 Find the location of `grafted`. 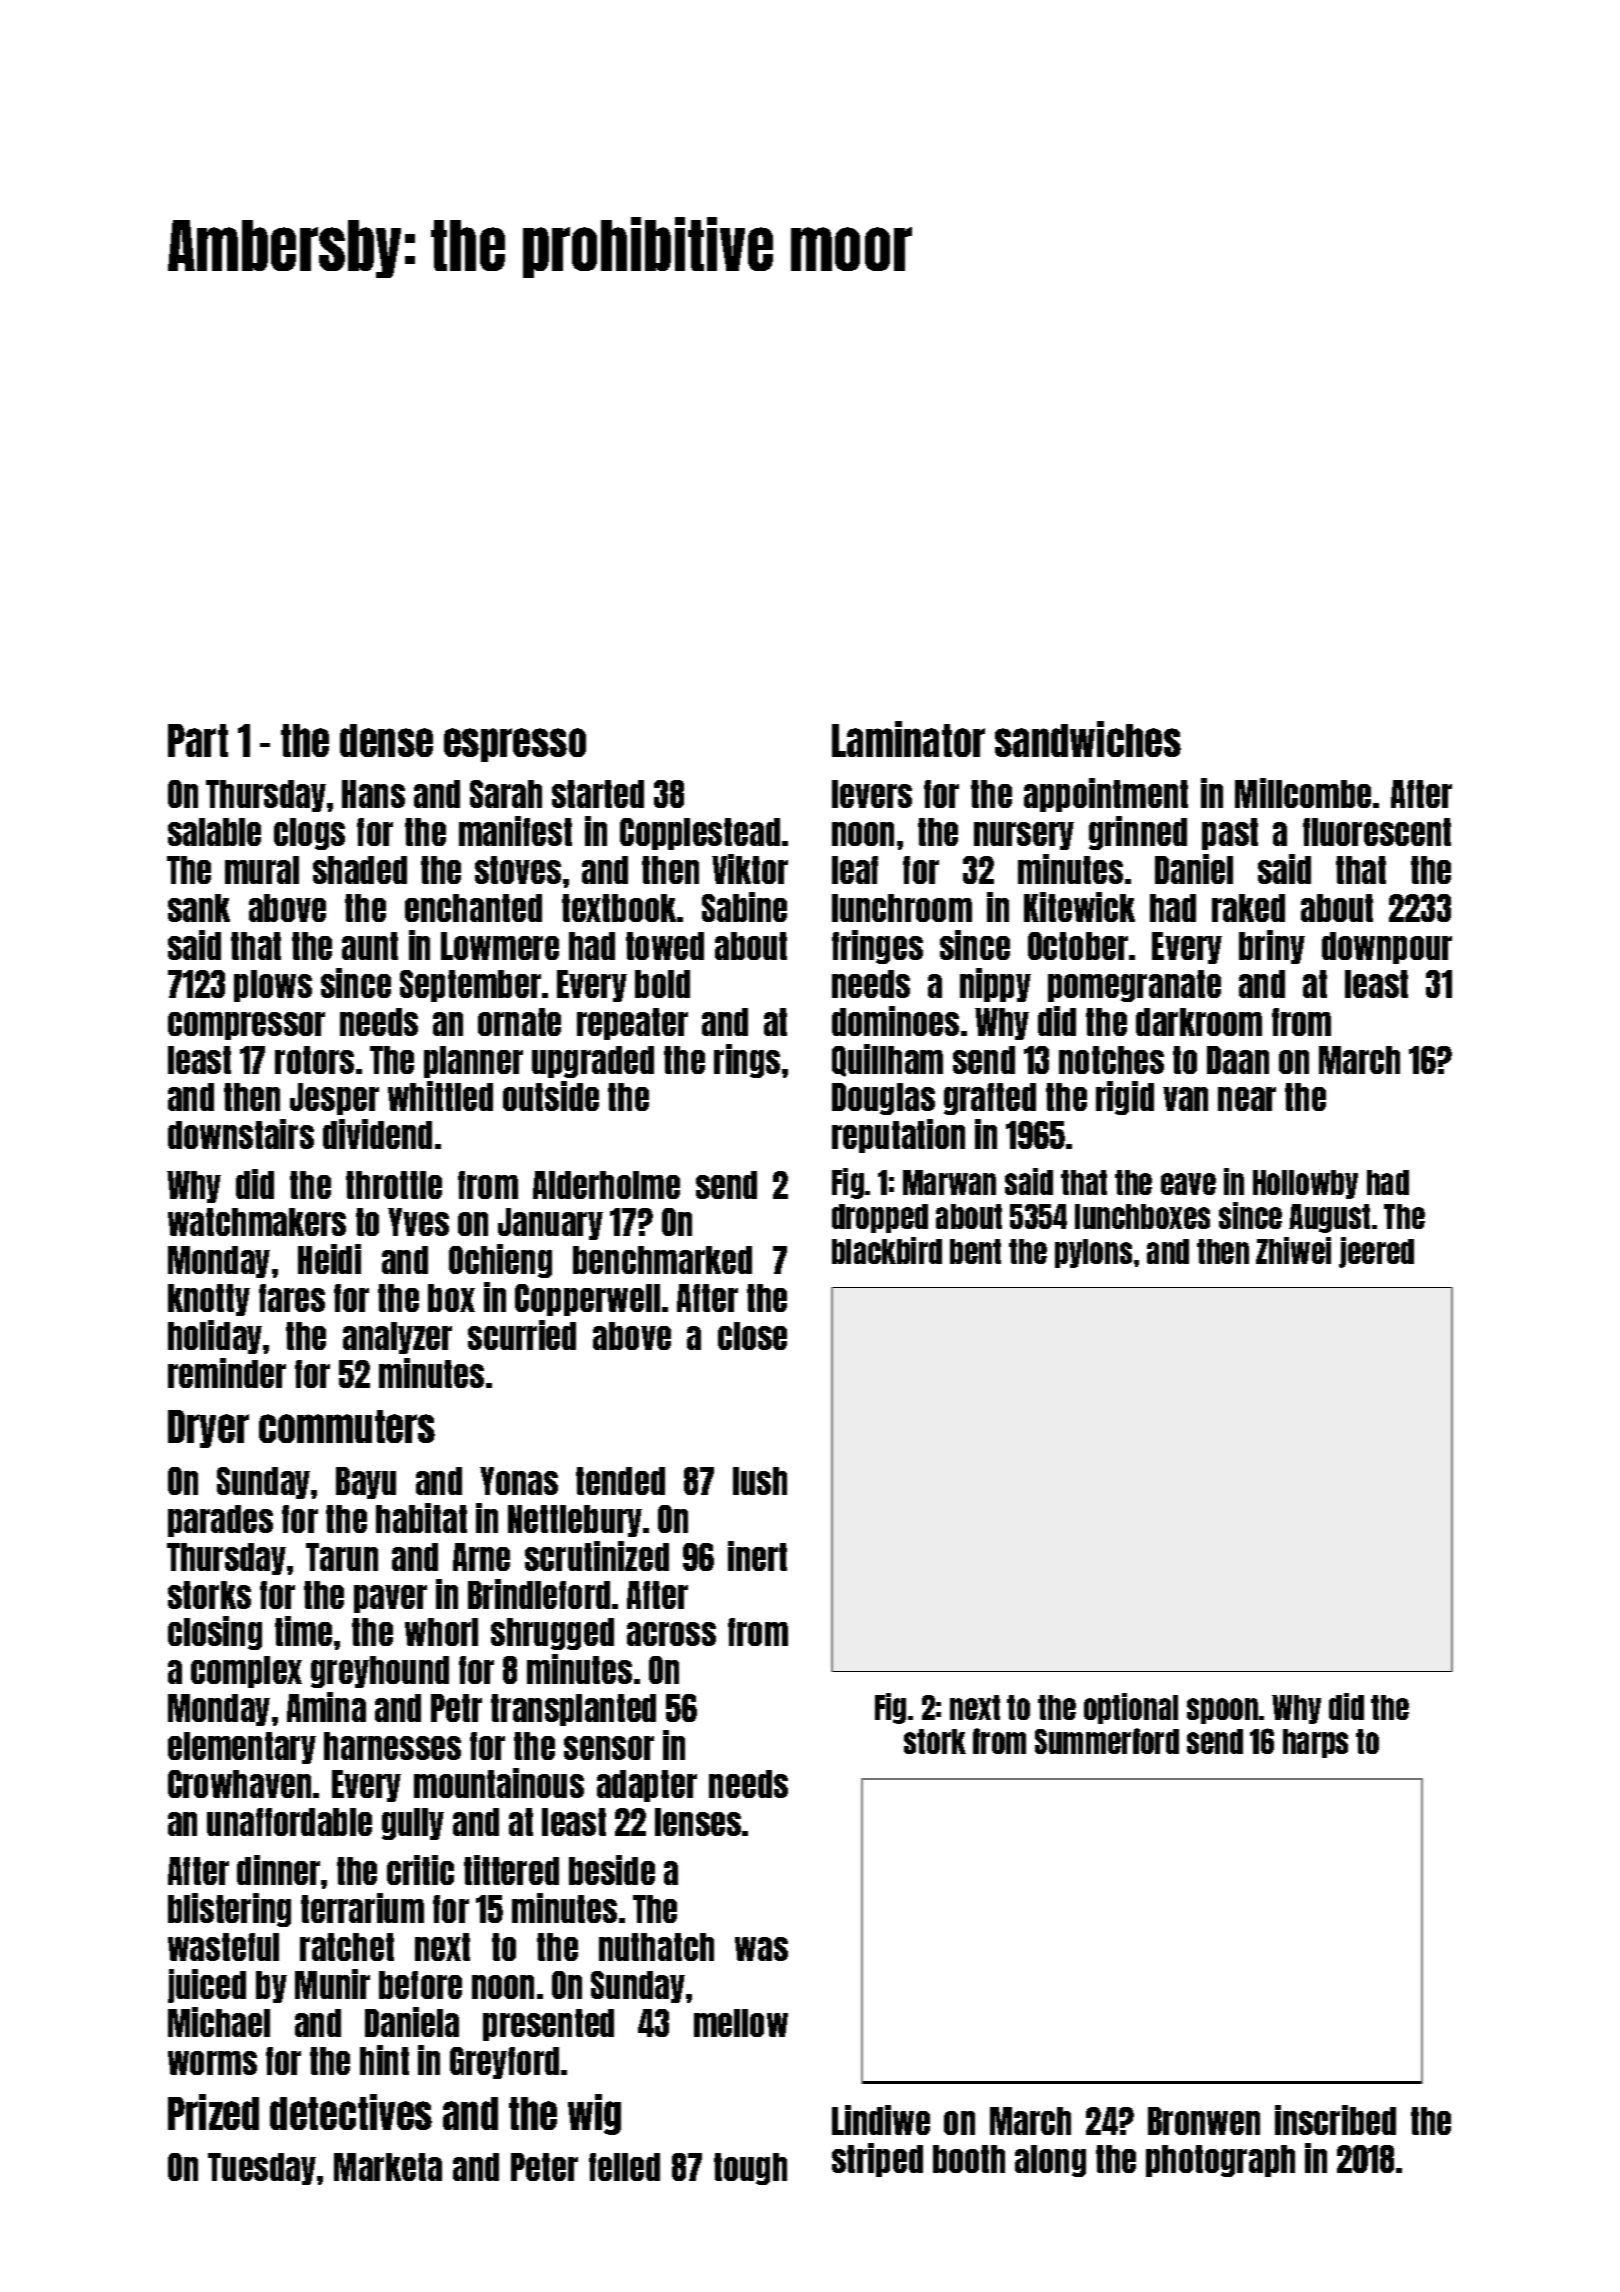

grafted is located at coordinates (990, 1099).
